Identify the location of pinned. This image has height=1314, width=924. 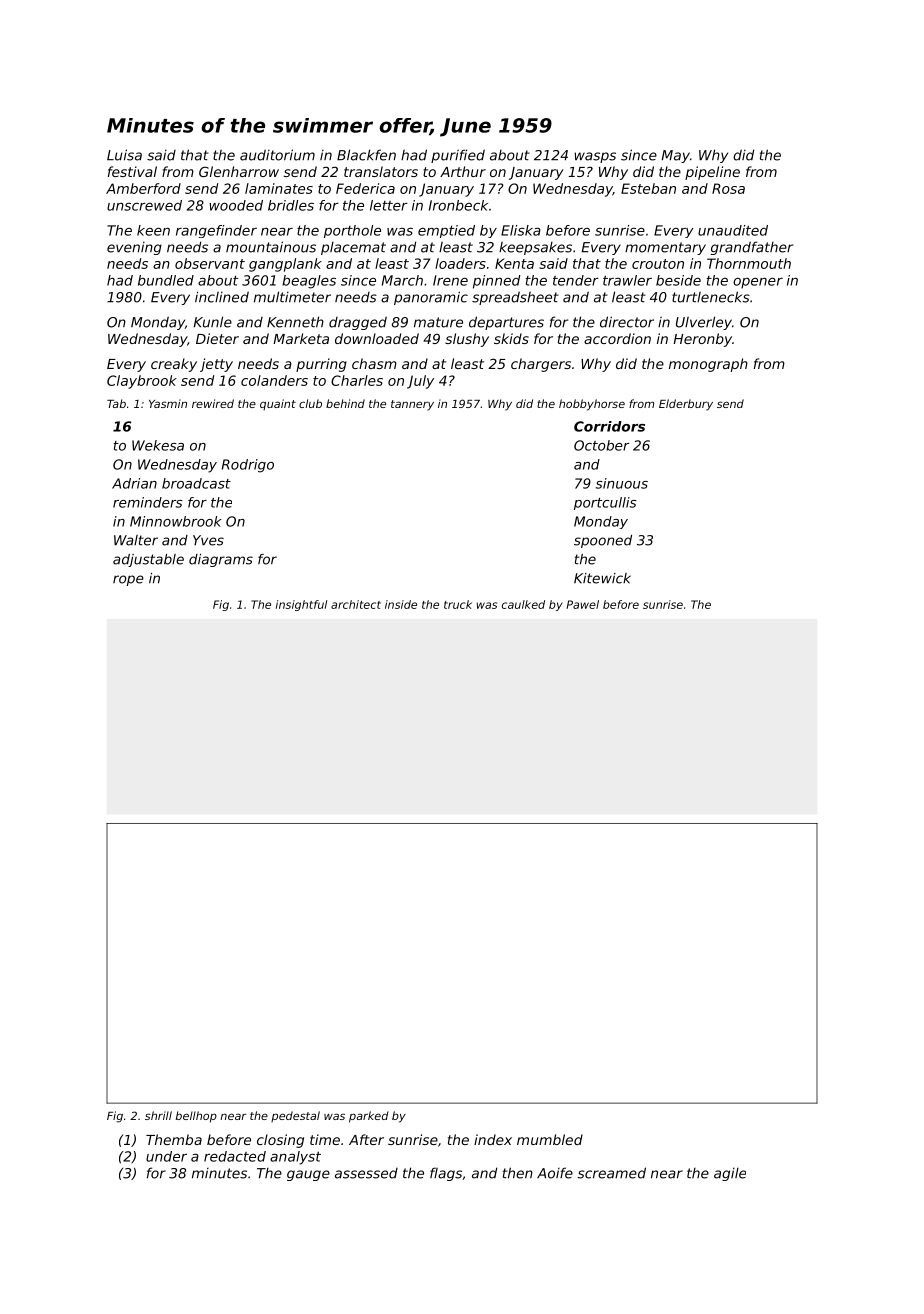
(497, 282).
